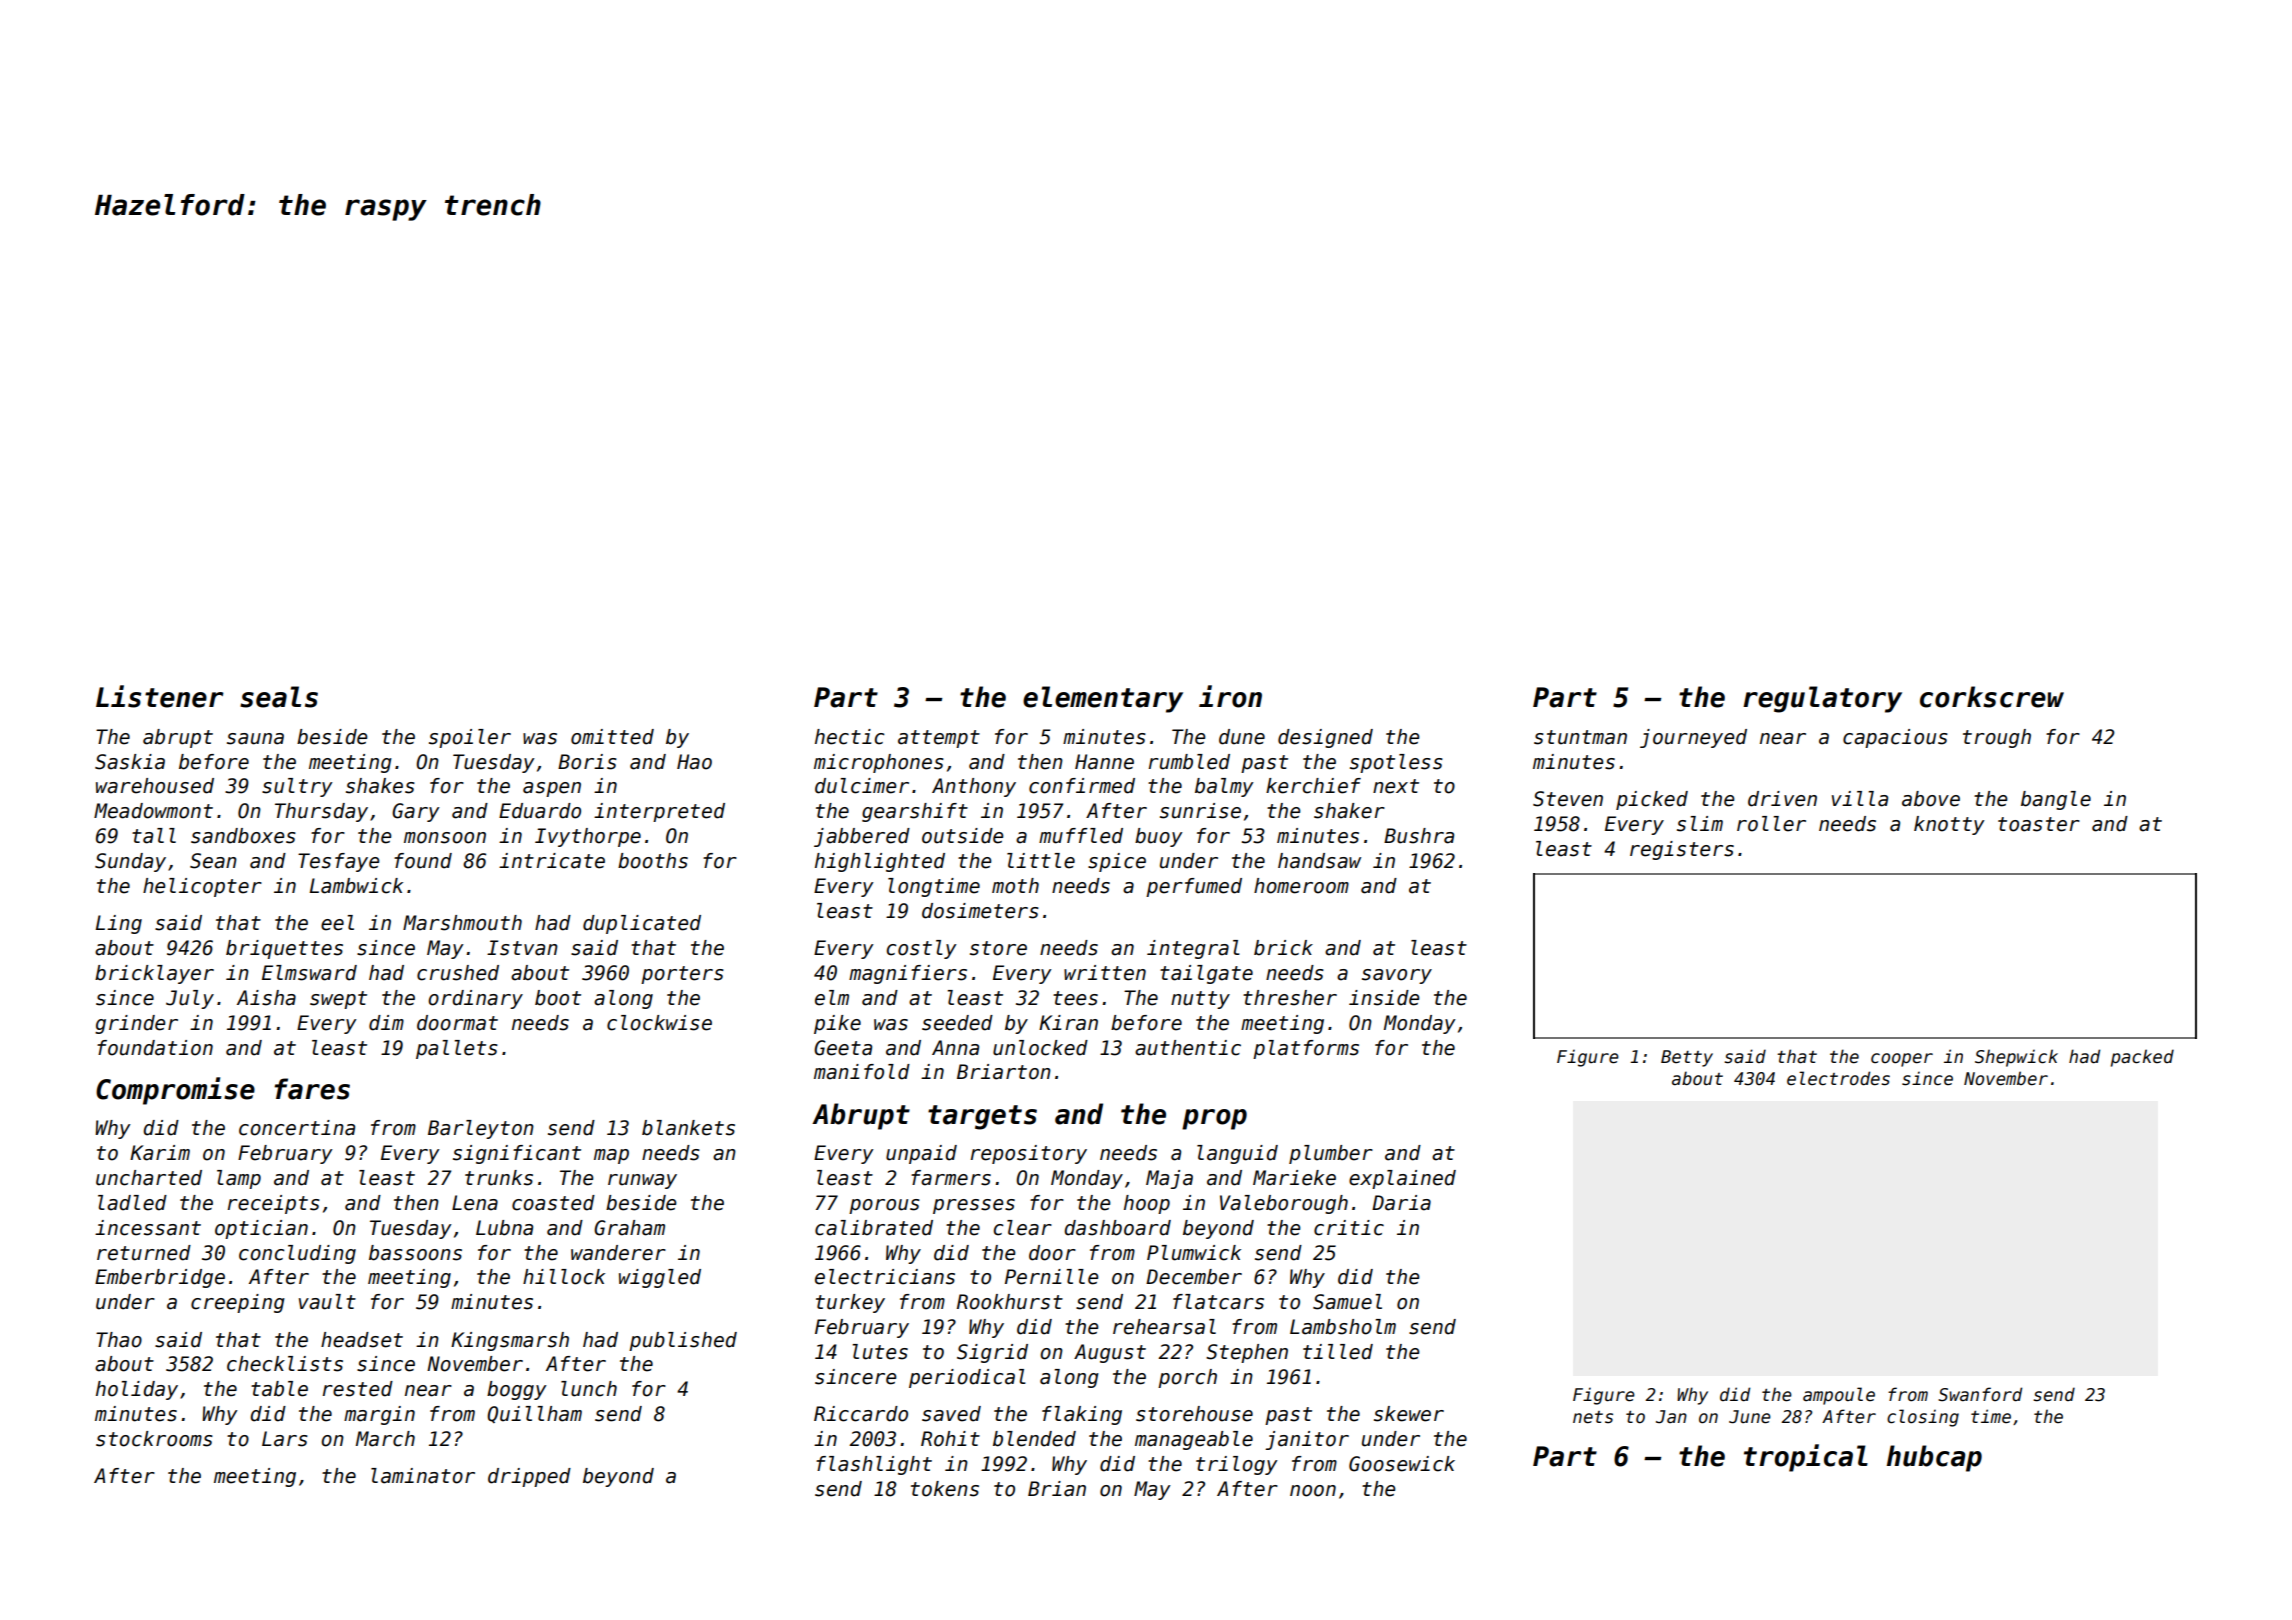  What do you see at coordinates (1290, 998) in the page?
I see `thresher` at bounding box center [1290, 998].
